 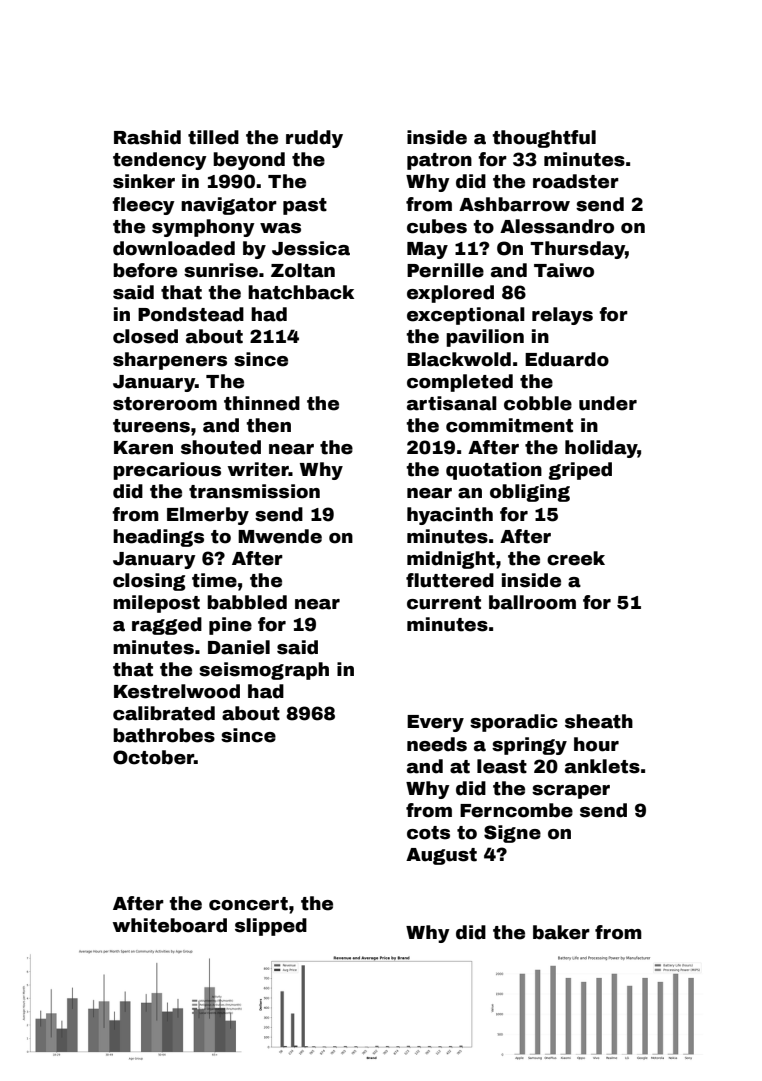 What do you see at coordinates (544, 139) in the screenshot?
I see `thoughtful` at bounding box center [544, 139].
